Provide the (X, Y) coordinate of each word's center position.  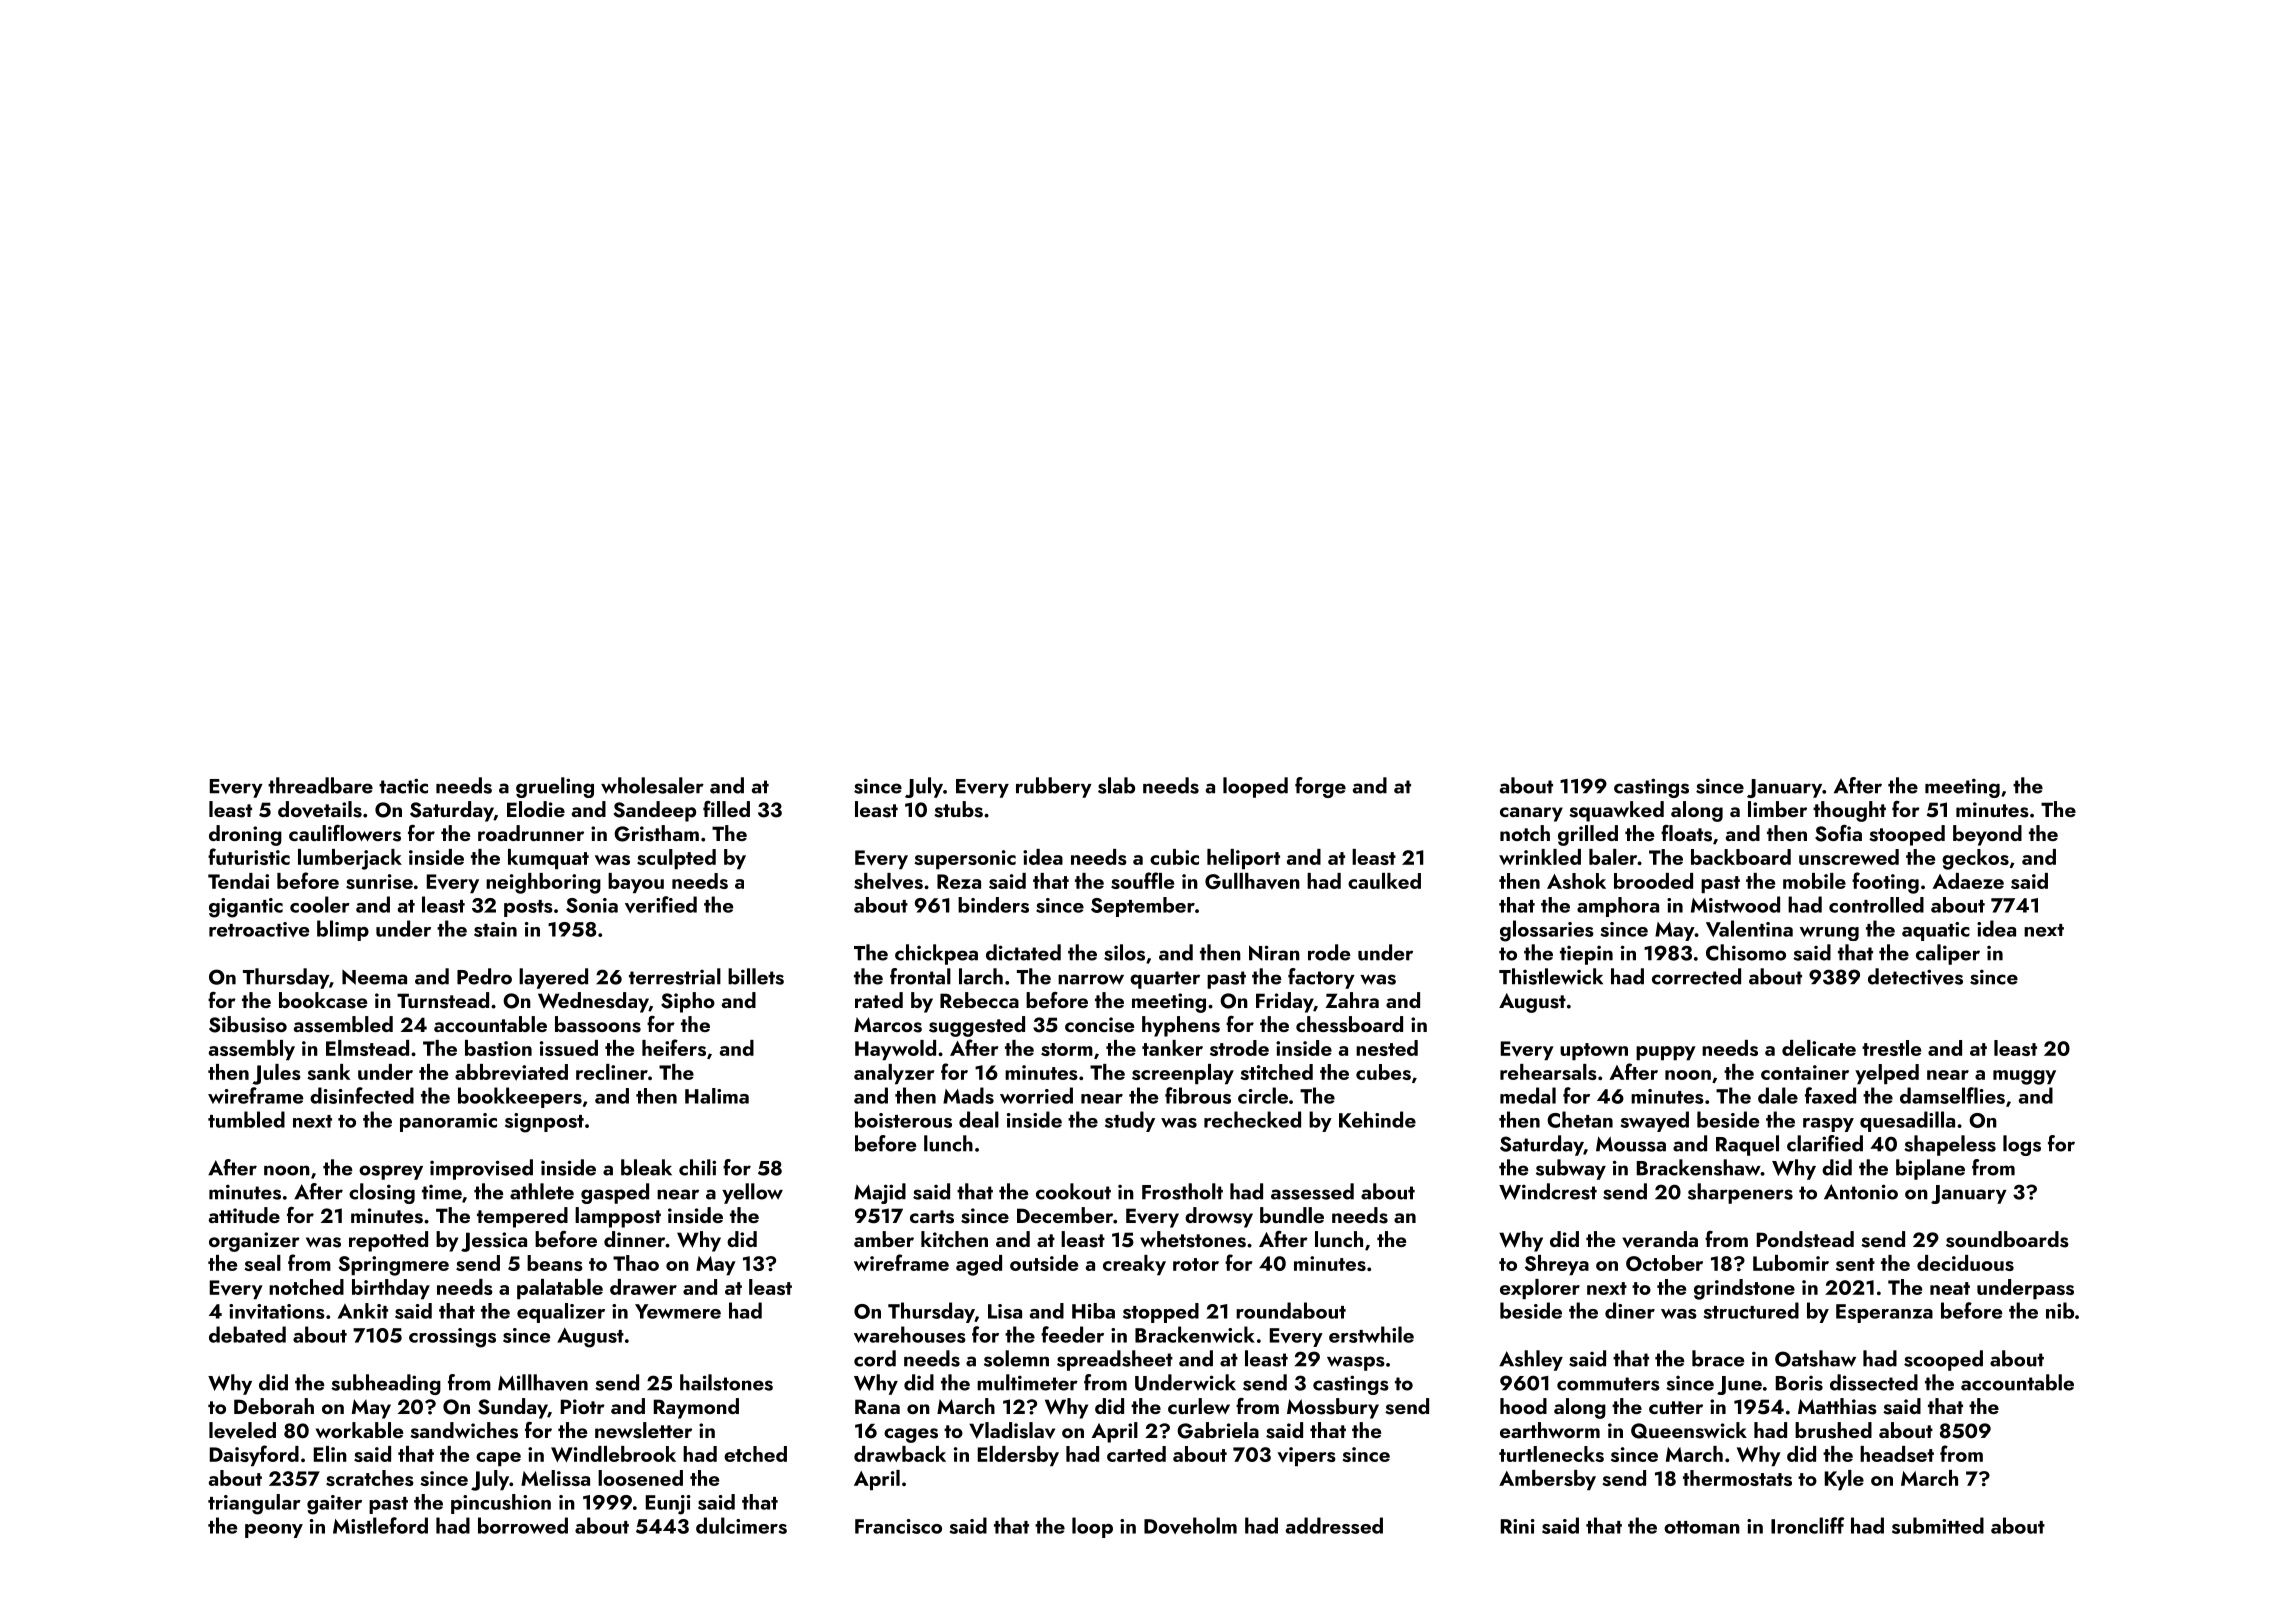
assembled (343, 1024)
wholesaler (652, 785)
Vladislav (1012, 1430)
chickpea (936, 954)
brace (1718, 1358)
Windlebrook (613, 1454)
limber (1777, 809)
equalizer (561, 1313)
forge (1320, 787)
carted (1136, 1454)
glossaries (1547, 931)
